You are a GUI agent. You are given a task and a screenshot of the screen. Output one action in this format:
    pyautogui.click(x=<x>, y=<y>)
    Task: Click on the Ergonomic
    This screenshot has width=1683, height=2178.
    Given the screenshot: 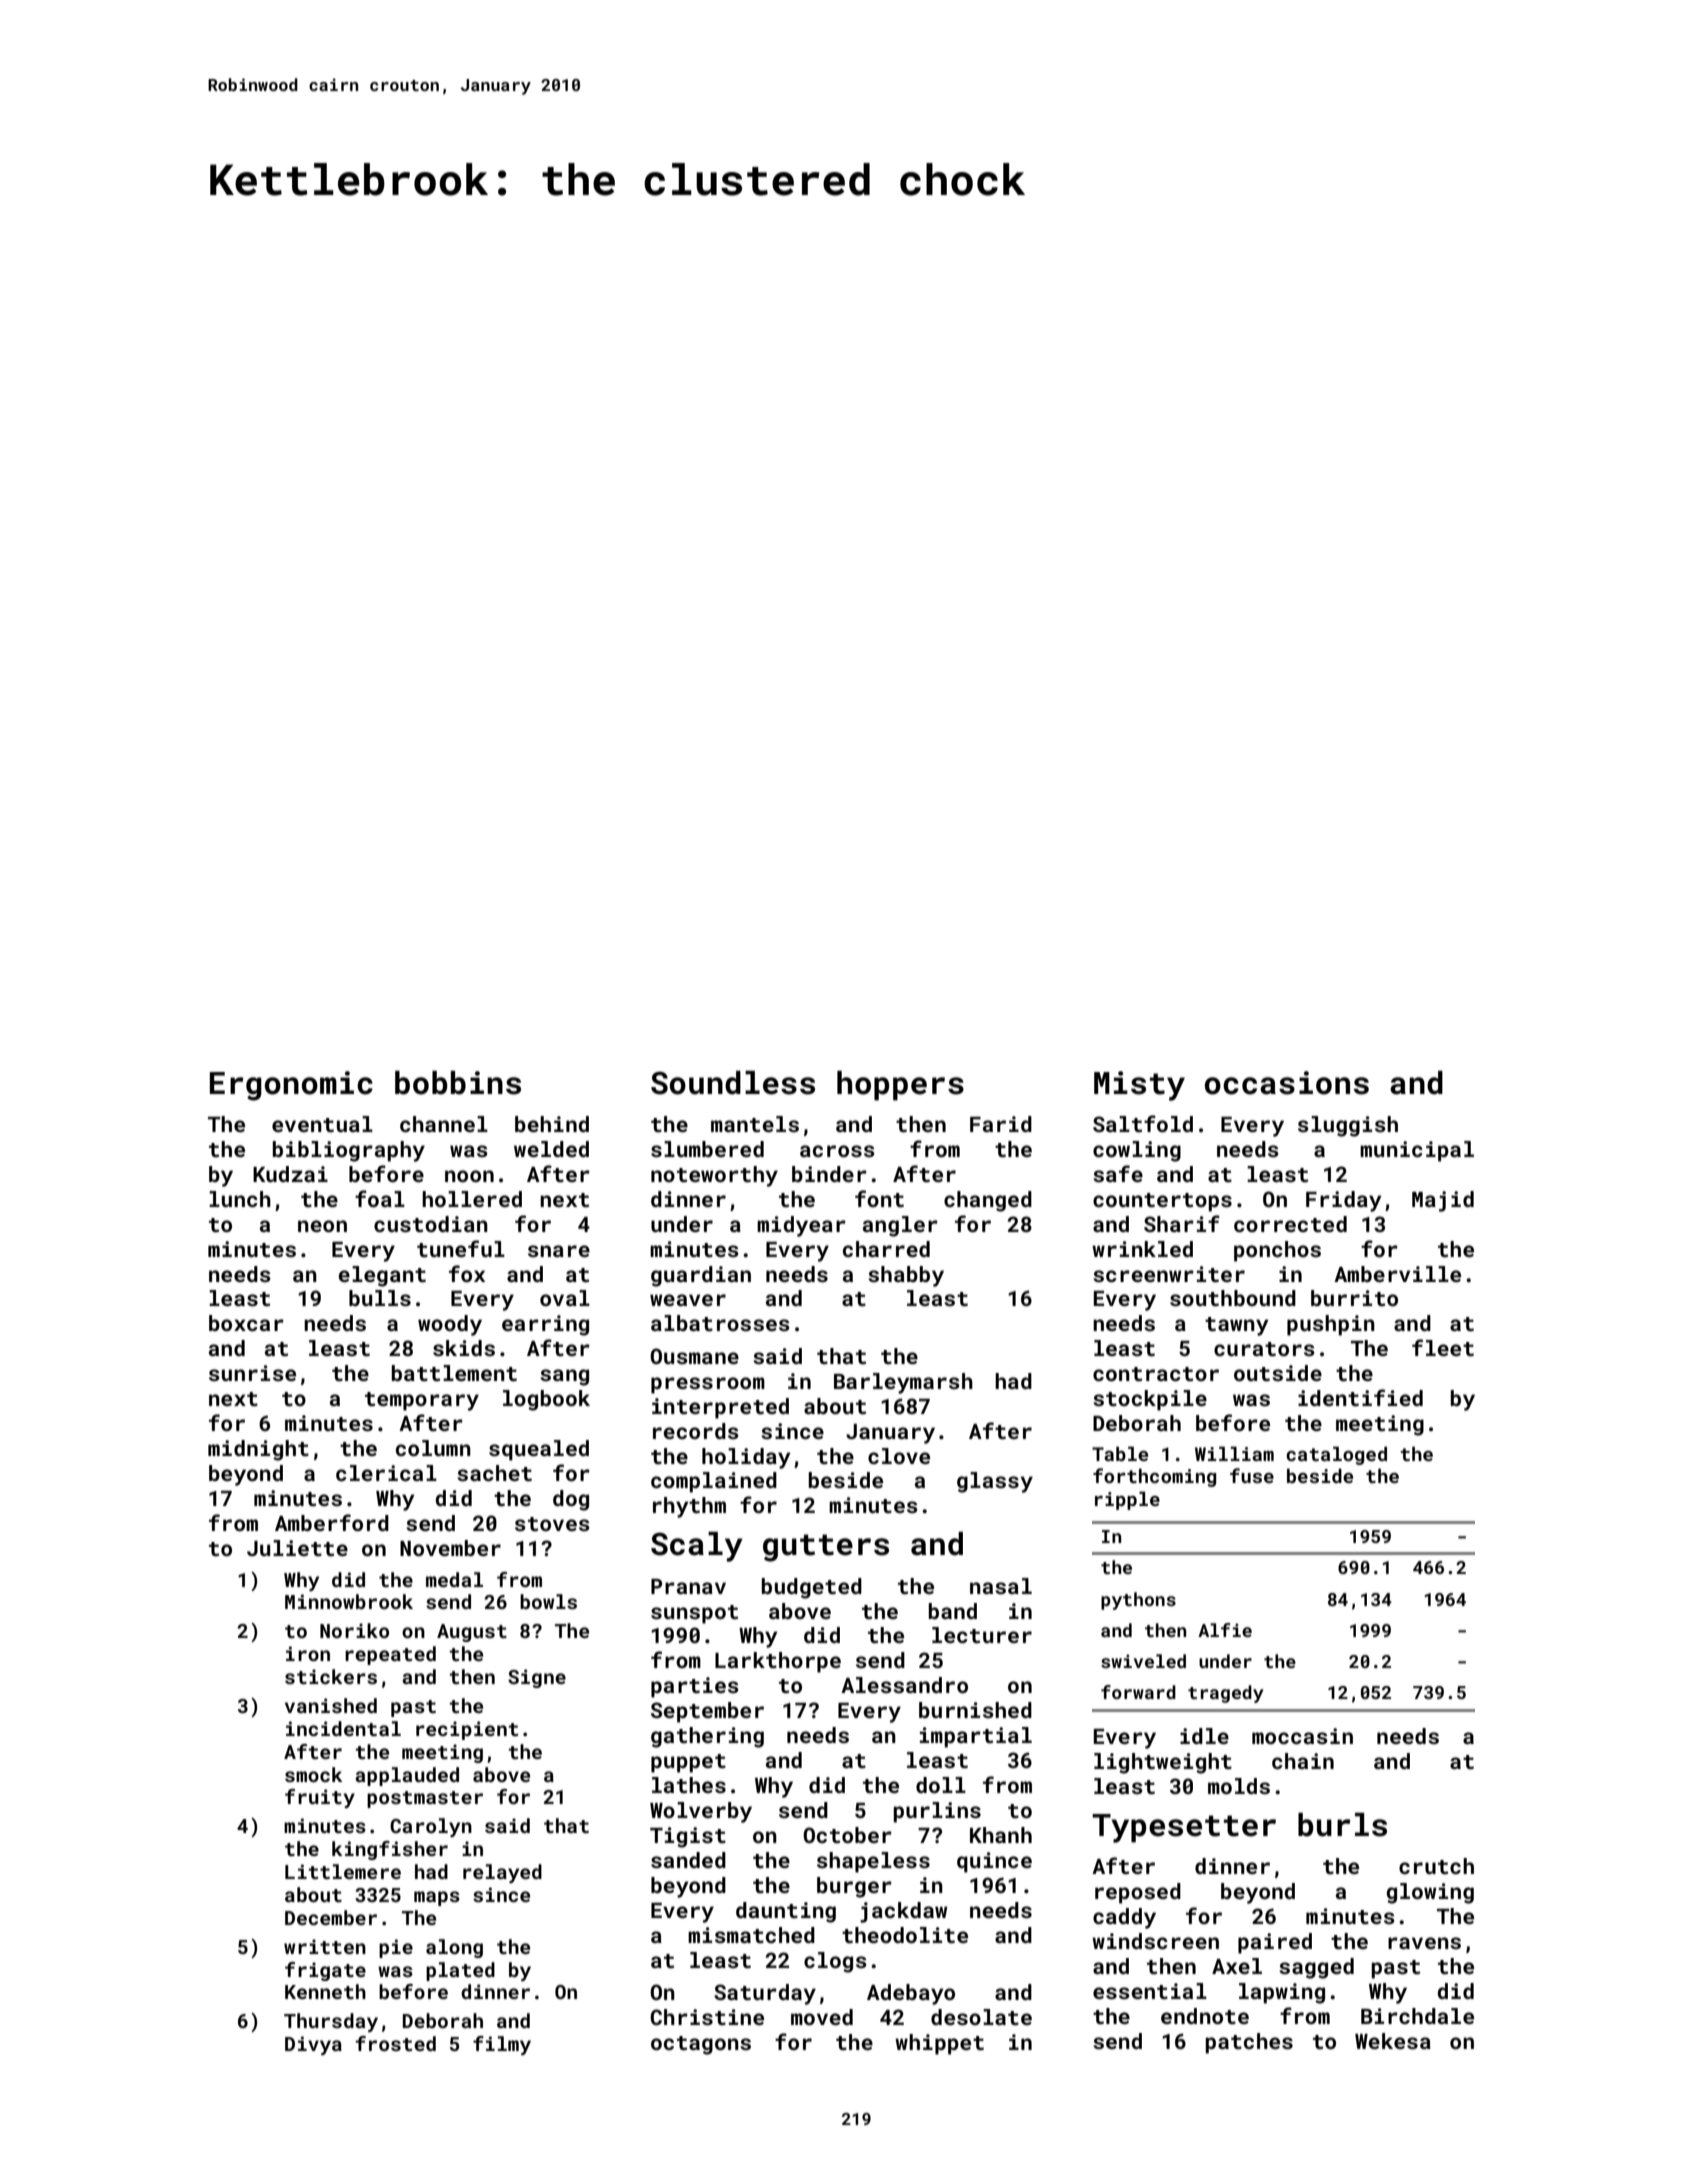 What is the action you would take?
    pyautogui.click(x=291, y=1086)
